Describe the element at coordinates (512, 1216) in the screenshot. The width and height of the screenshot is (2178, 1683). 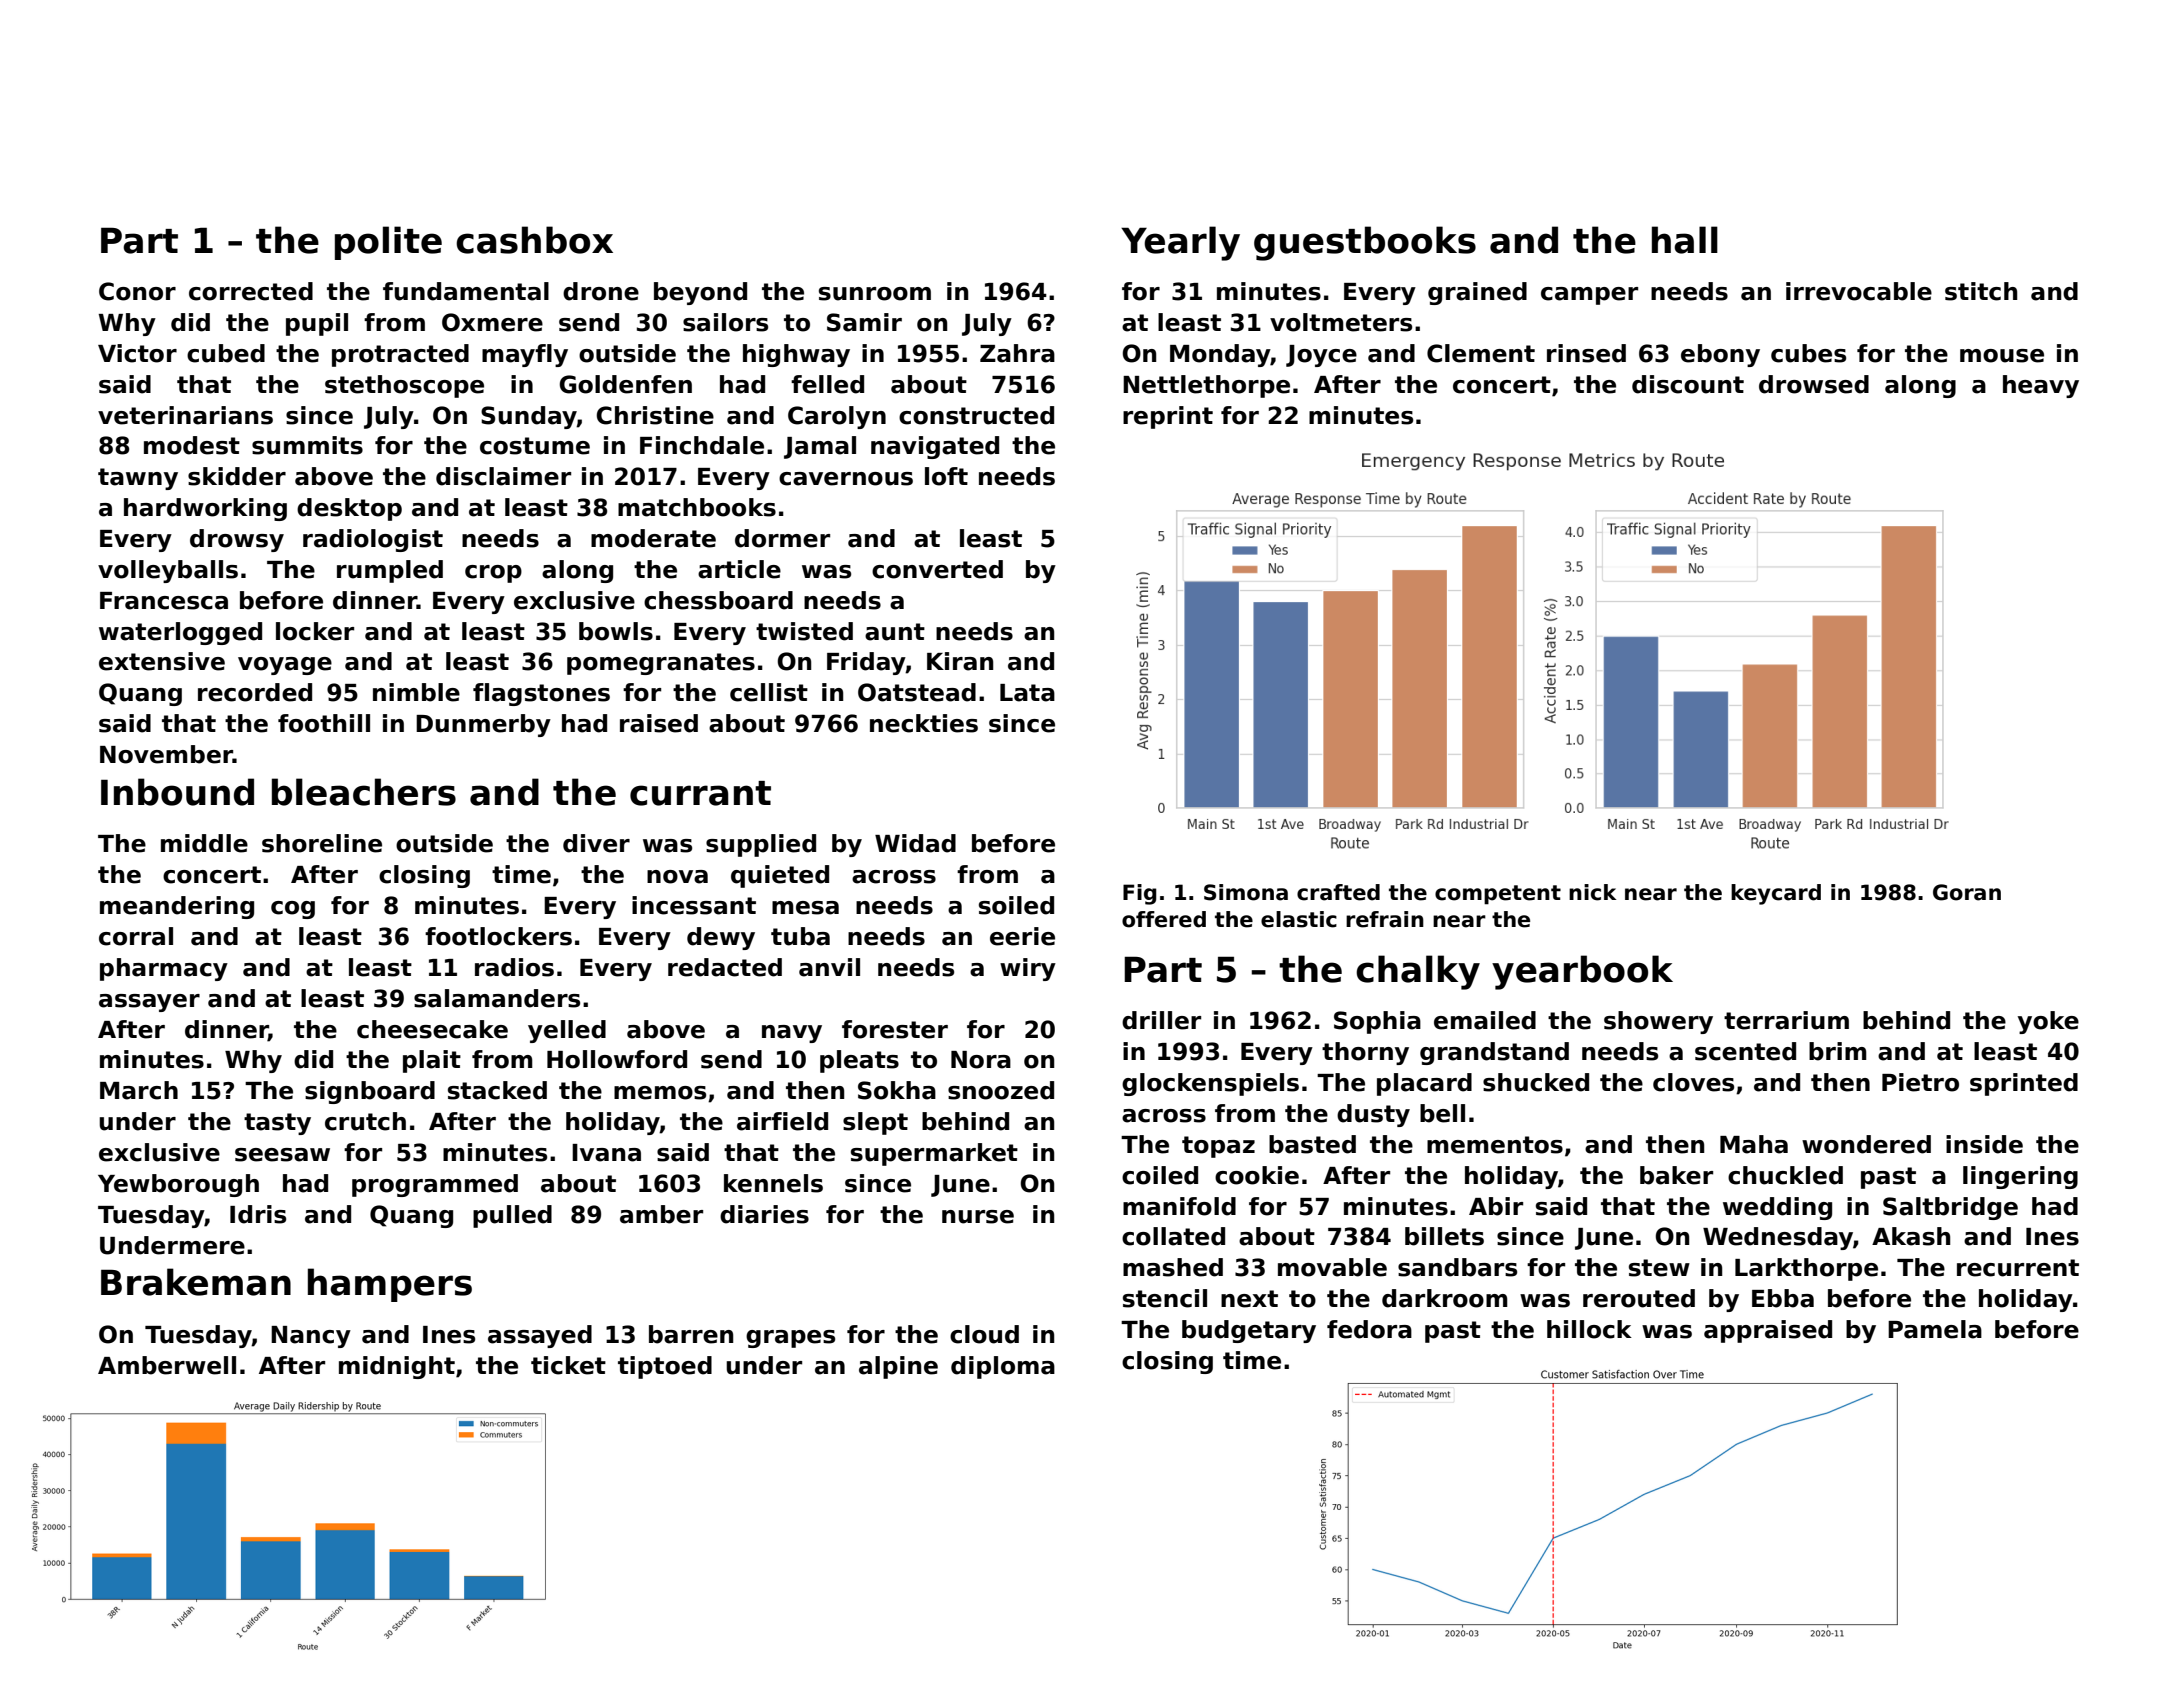
I see `pulled` at that location.
